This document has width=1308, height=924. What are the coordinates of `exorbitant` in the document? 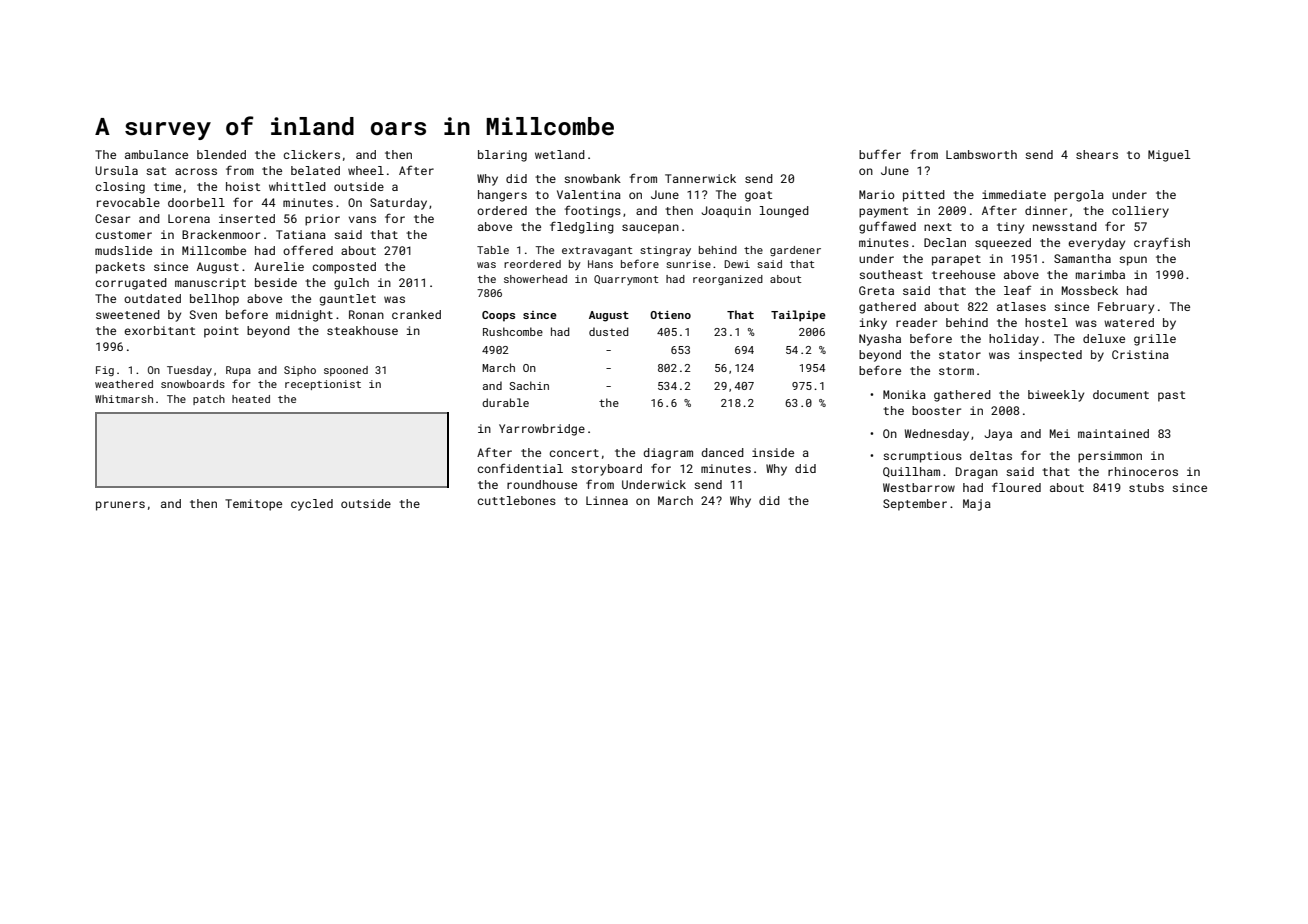 It's located at (159, 330).
